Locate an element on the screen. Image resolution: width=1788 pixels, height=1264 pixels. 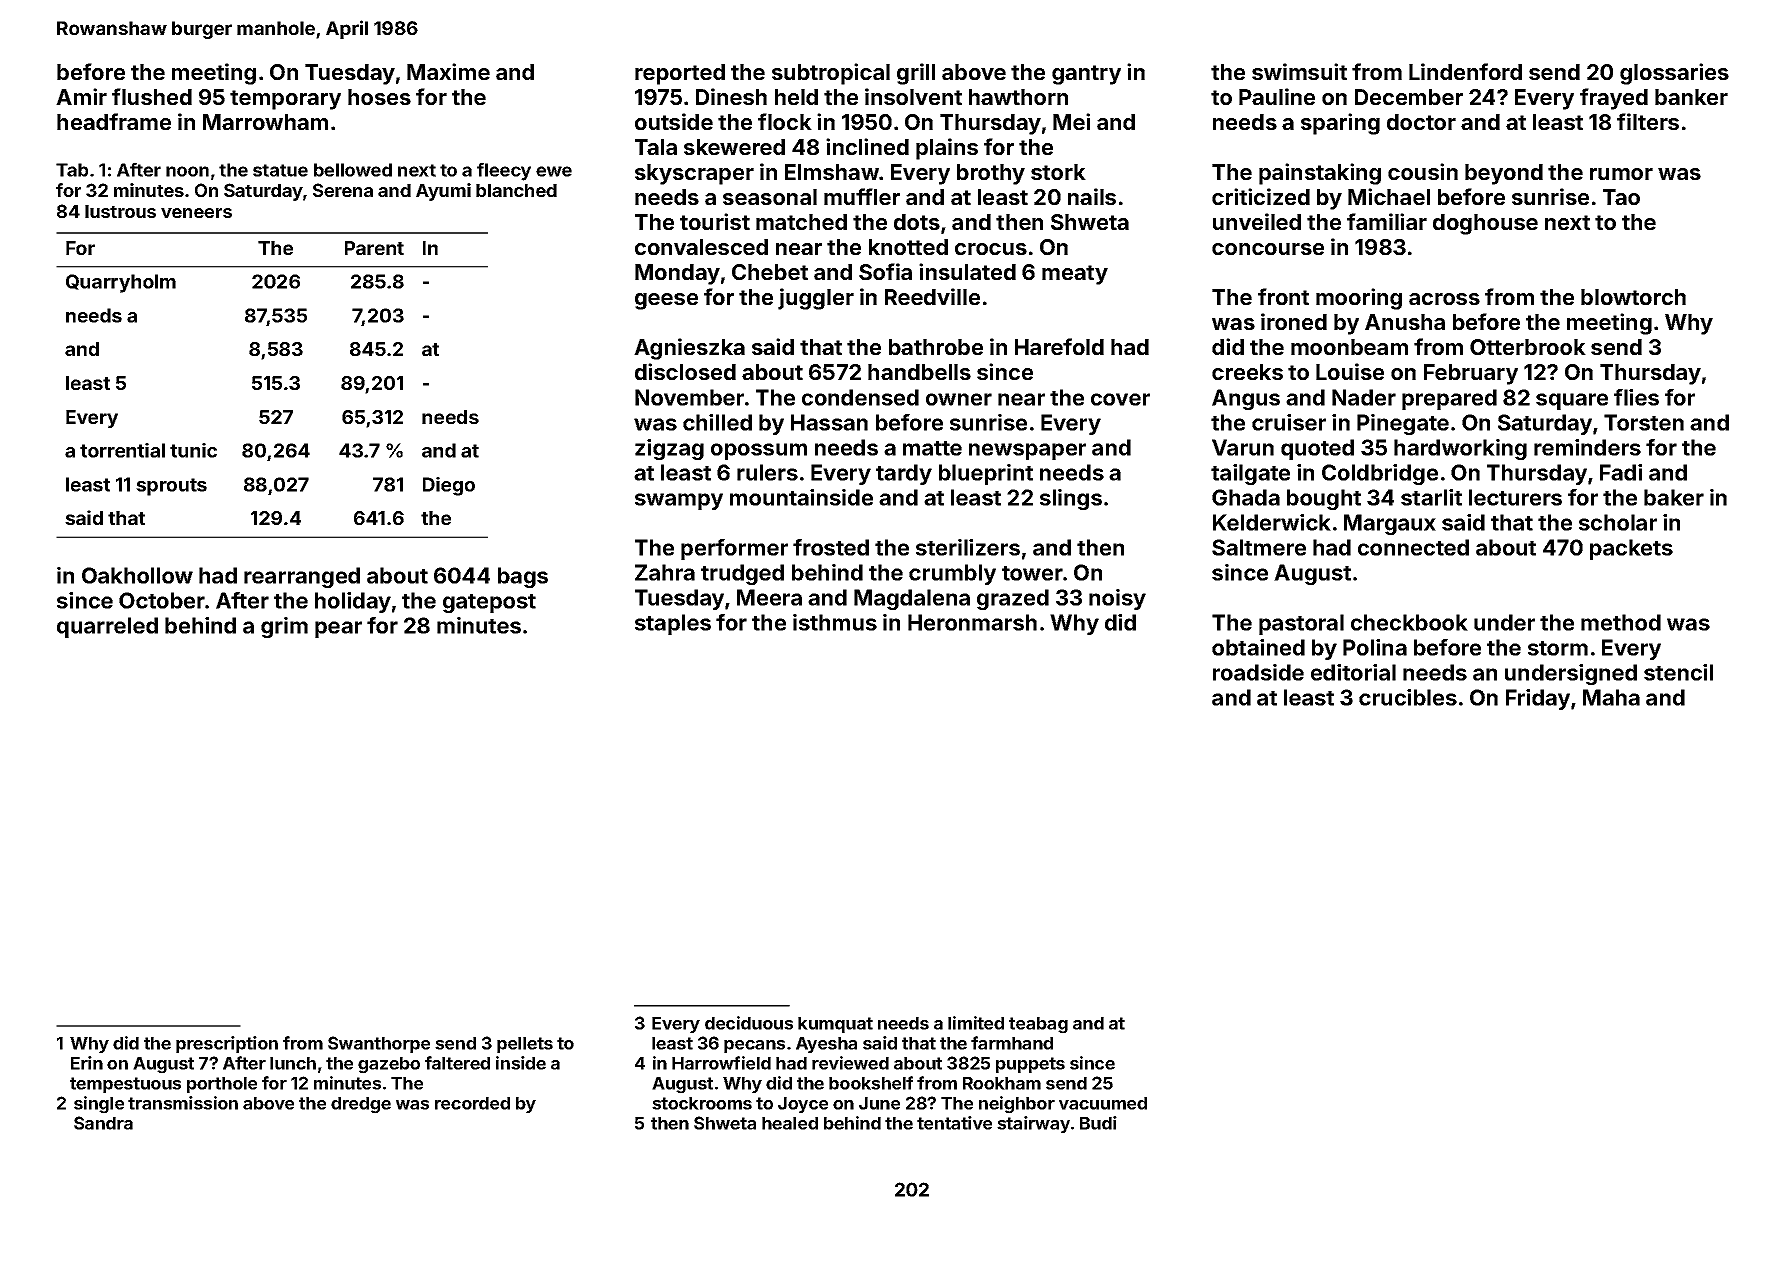
Joyce is located at coordinates (803, 1105).
